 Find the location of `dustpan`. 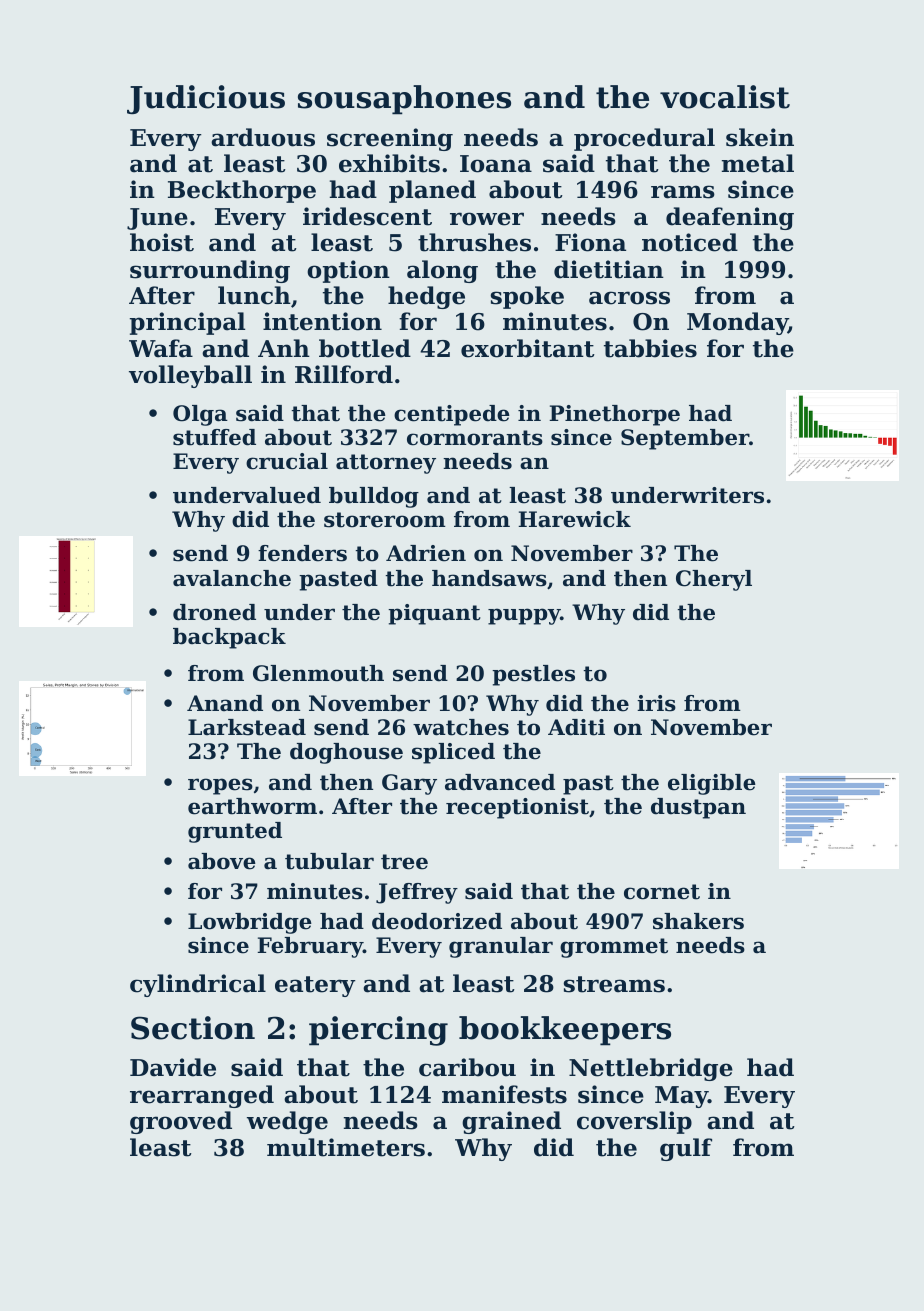

dustpan is located at coordinates (698, 808).
